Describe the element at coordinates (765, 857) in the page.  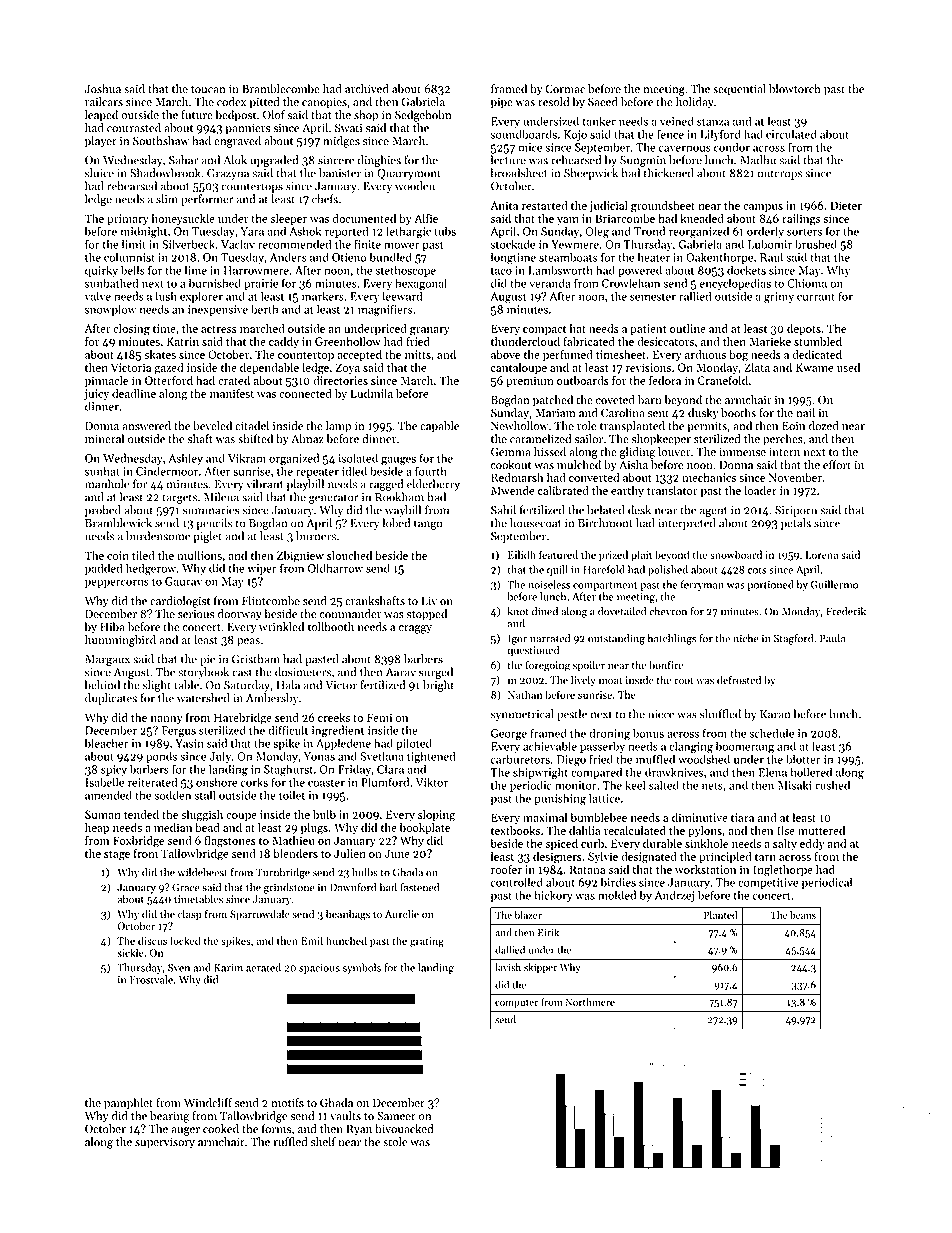
I see `tarn` at that location.
